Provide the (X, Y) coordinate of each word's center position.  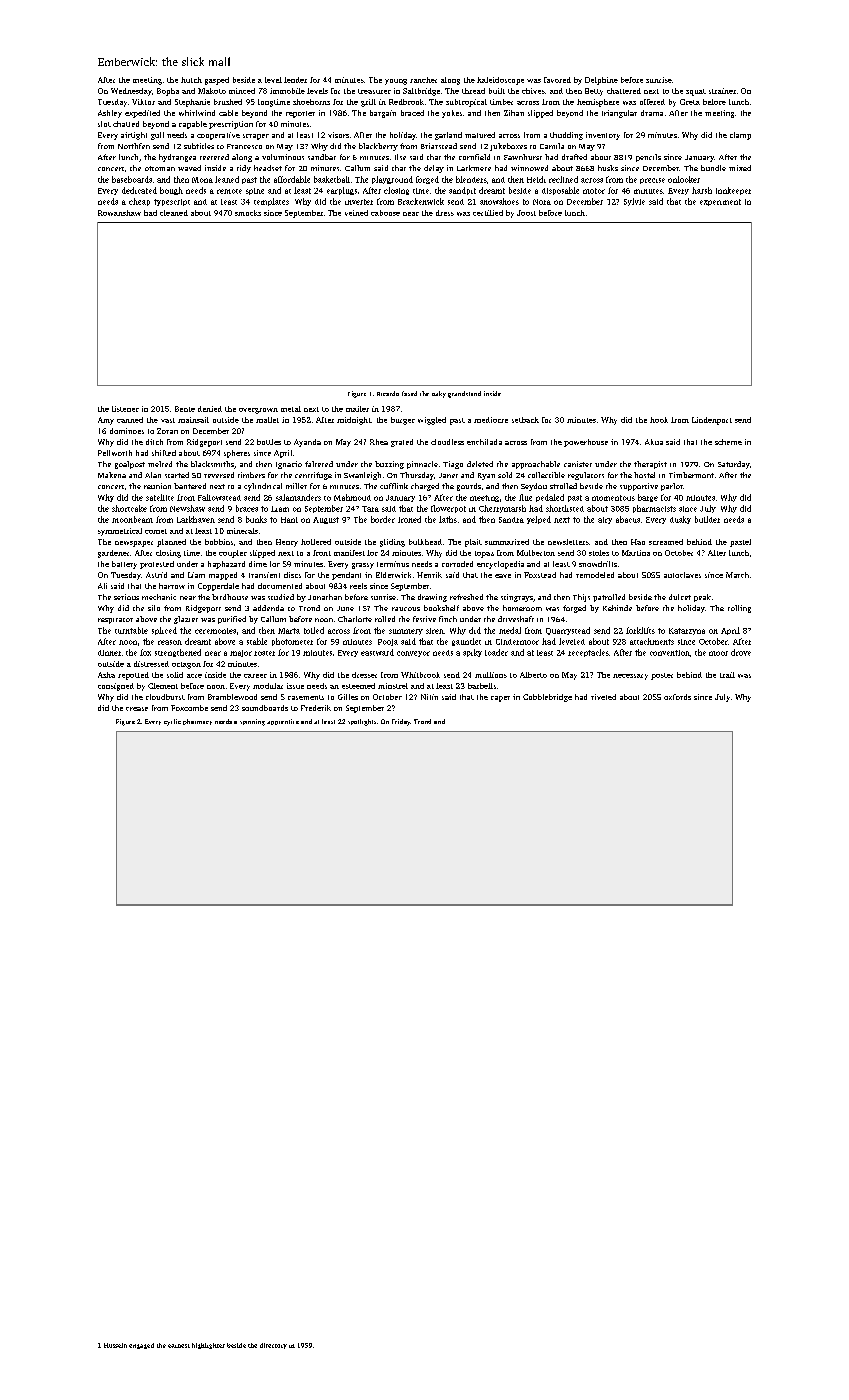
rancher (423, 80)
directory (273, 1346)
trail (727, 675)
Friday (401, 722)
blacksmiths (212, 464)
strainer (722, 91)
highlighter (208, 1346)
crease (137, 709)
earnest (179, 1346)
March (737, 575)
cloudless (447, 442)
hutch (191, 80)
